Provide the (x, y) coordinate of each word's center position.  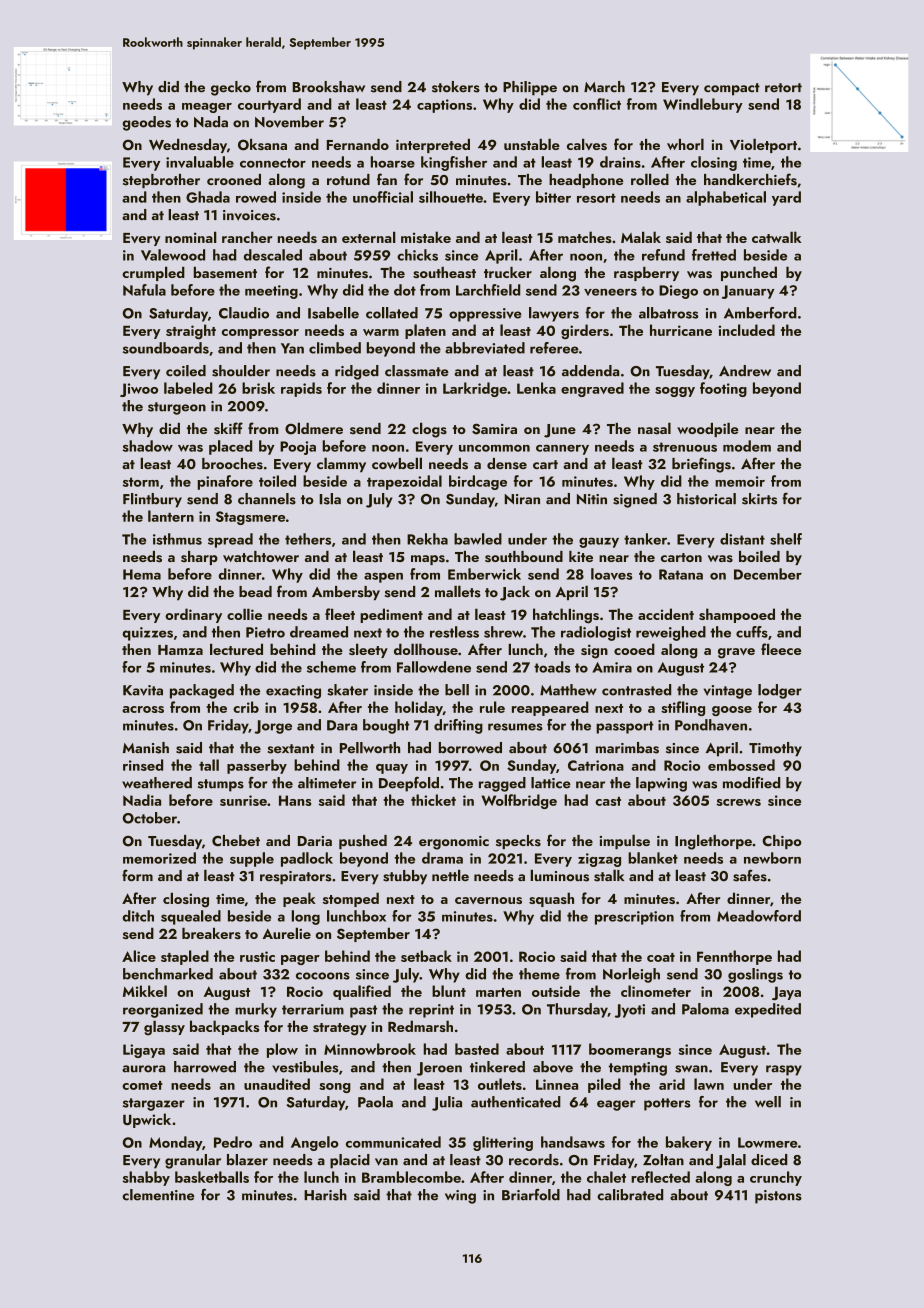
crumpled (153, 273)
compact (732, 89)
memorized (159, 858)
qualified (362, 992)
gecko (231, 88)
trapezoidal (404, 482)
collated (392, 313)
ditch (138, 916)
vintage (728, 692)
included (747, 330)
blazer (247, 1160)
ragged (502, 784)
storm (141, 482)
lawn (709, 1084)
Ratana (681, 574)
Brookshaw (329, 87)
